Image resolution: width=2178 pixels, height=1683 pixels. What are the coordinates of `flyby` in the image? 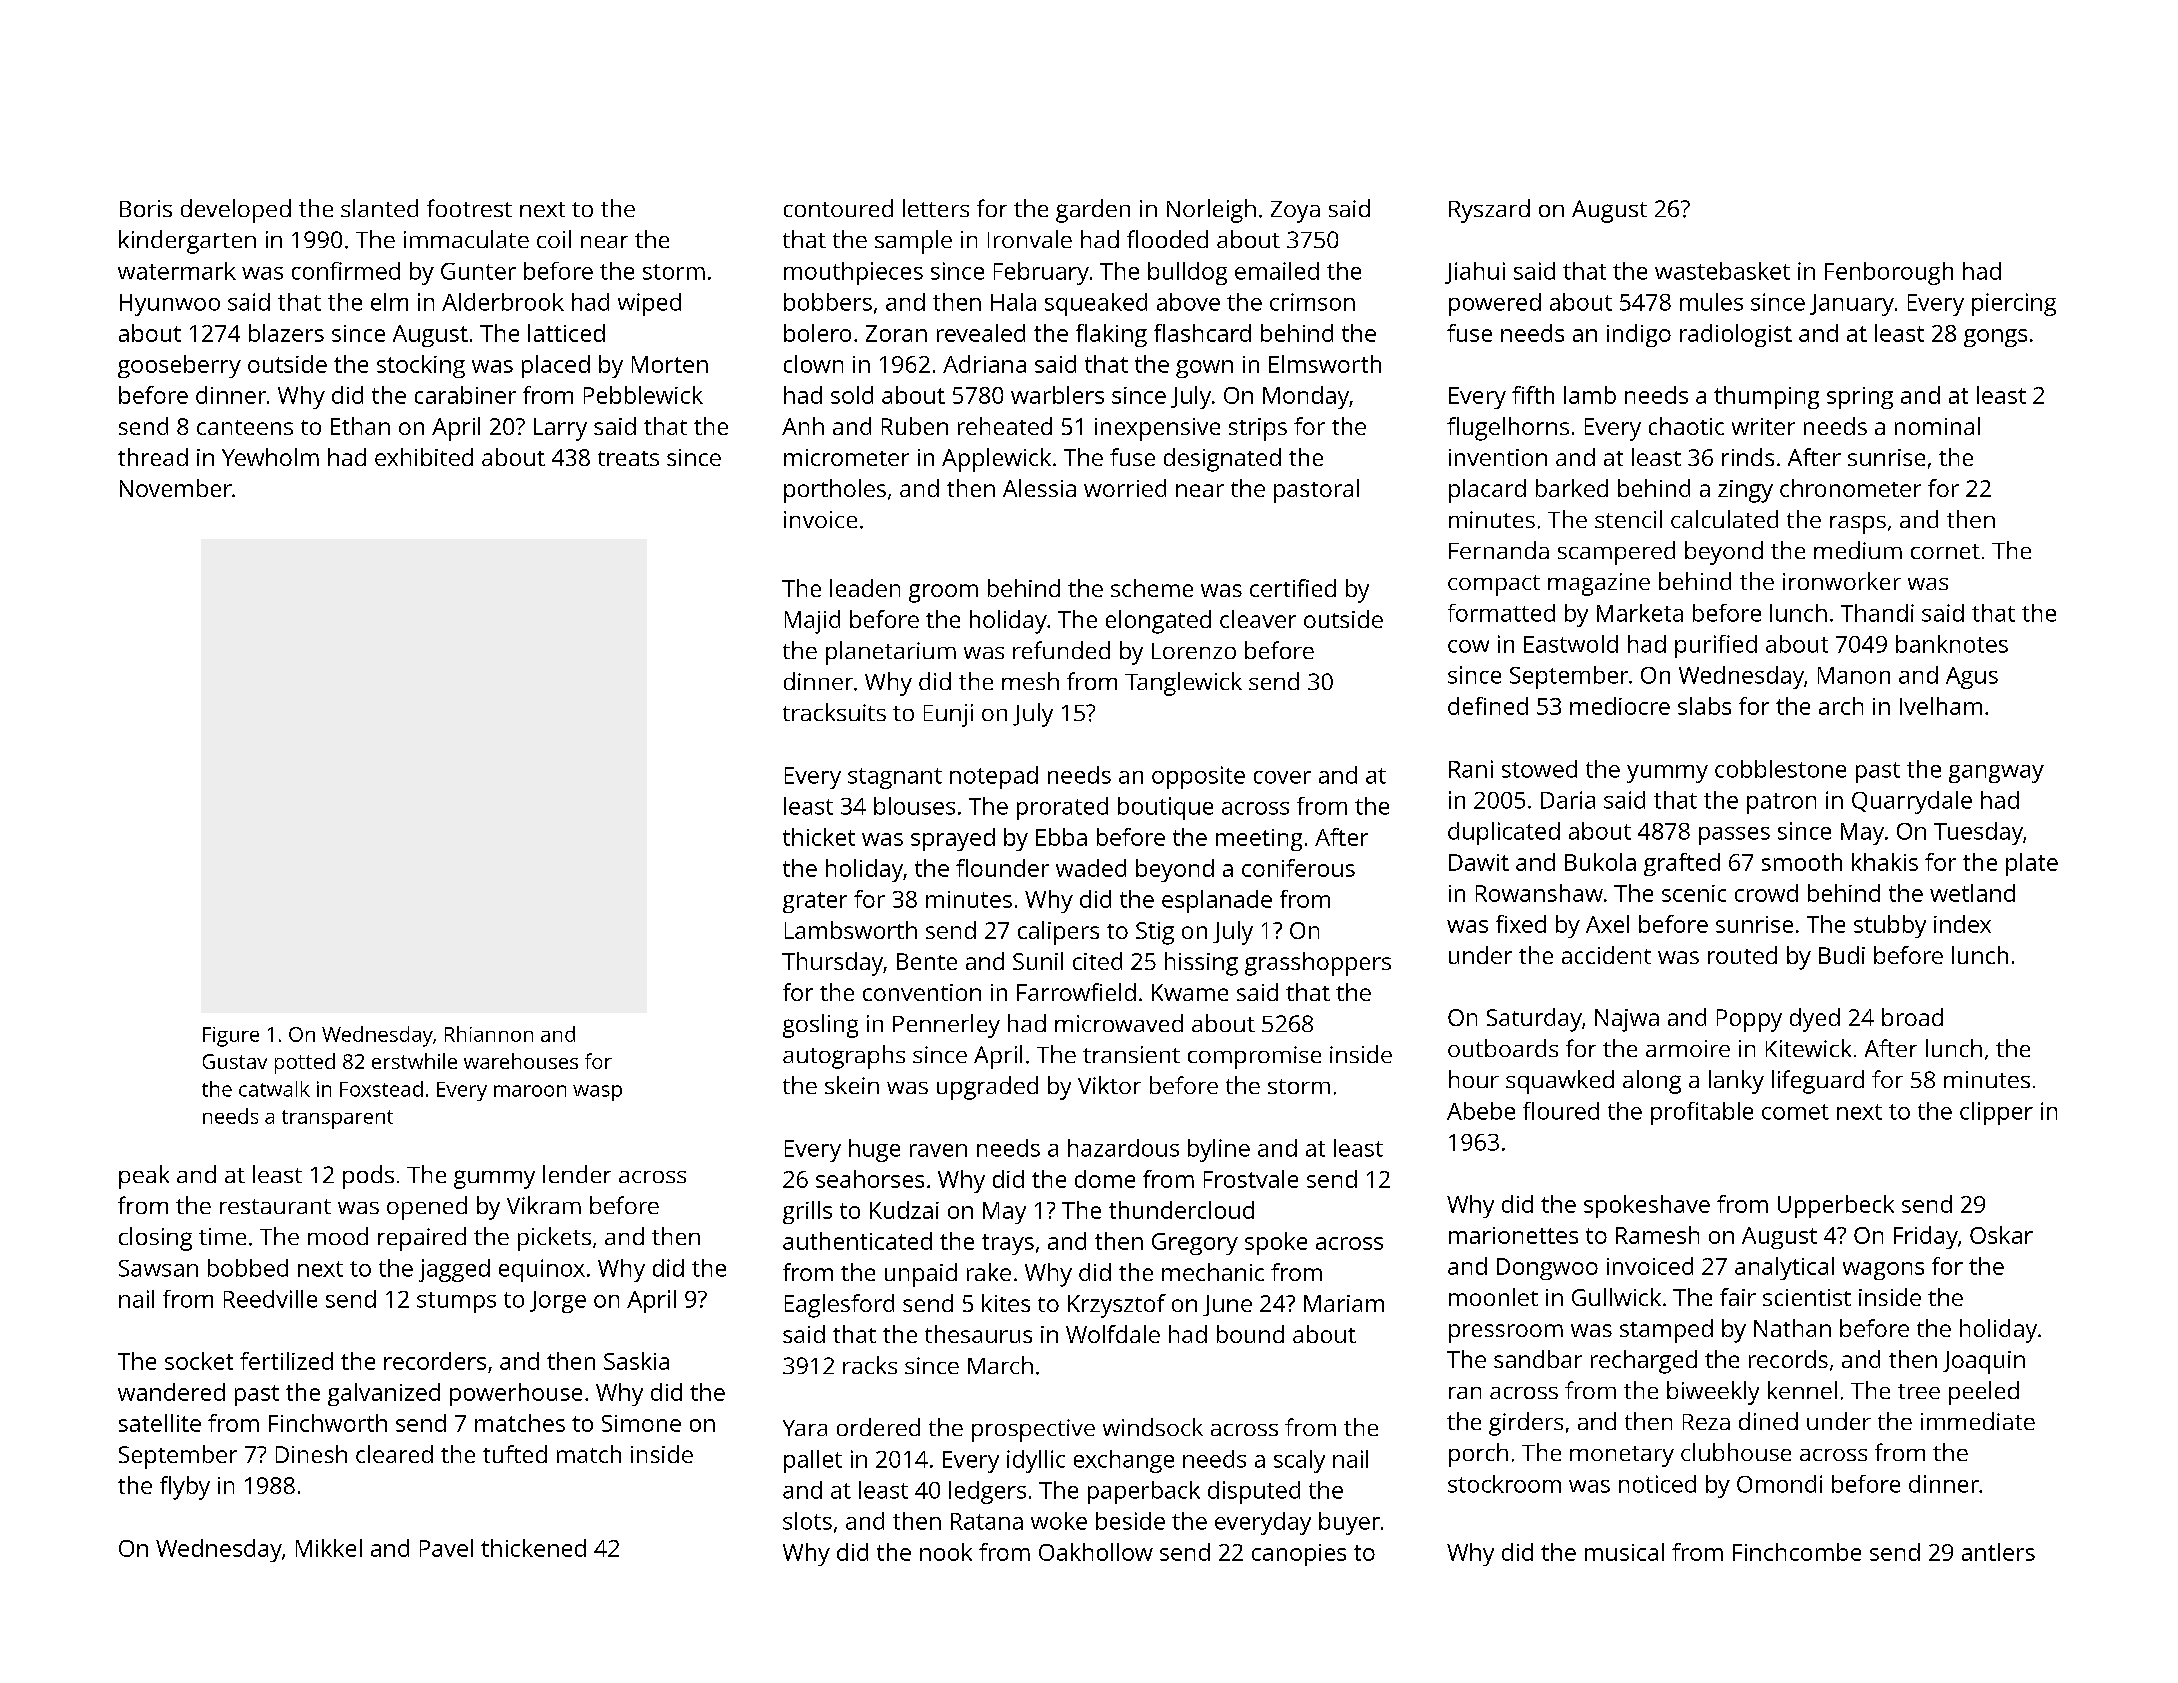 It's located at (185, 1488).
